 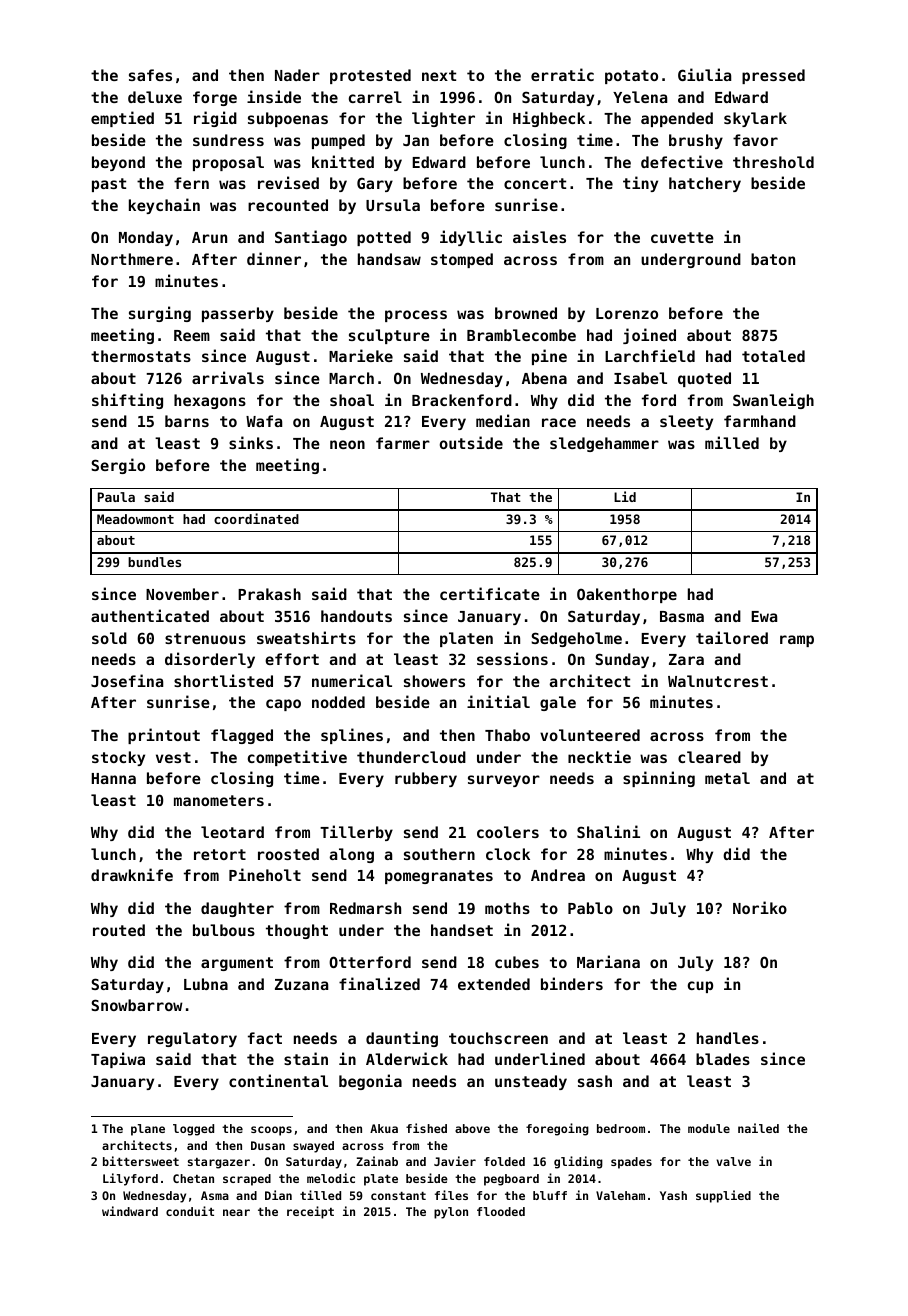 What do you see at coordinates (426, 1128) in the screenshot?
I see `fished` at bounding box center [426, 1128].
